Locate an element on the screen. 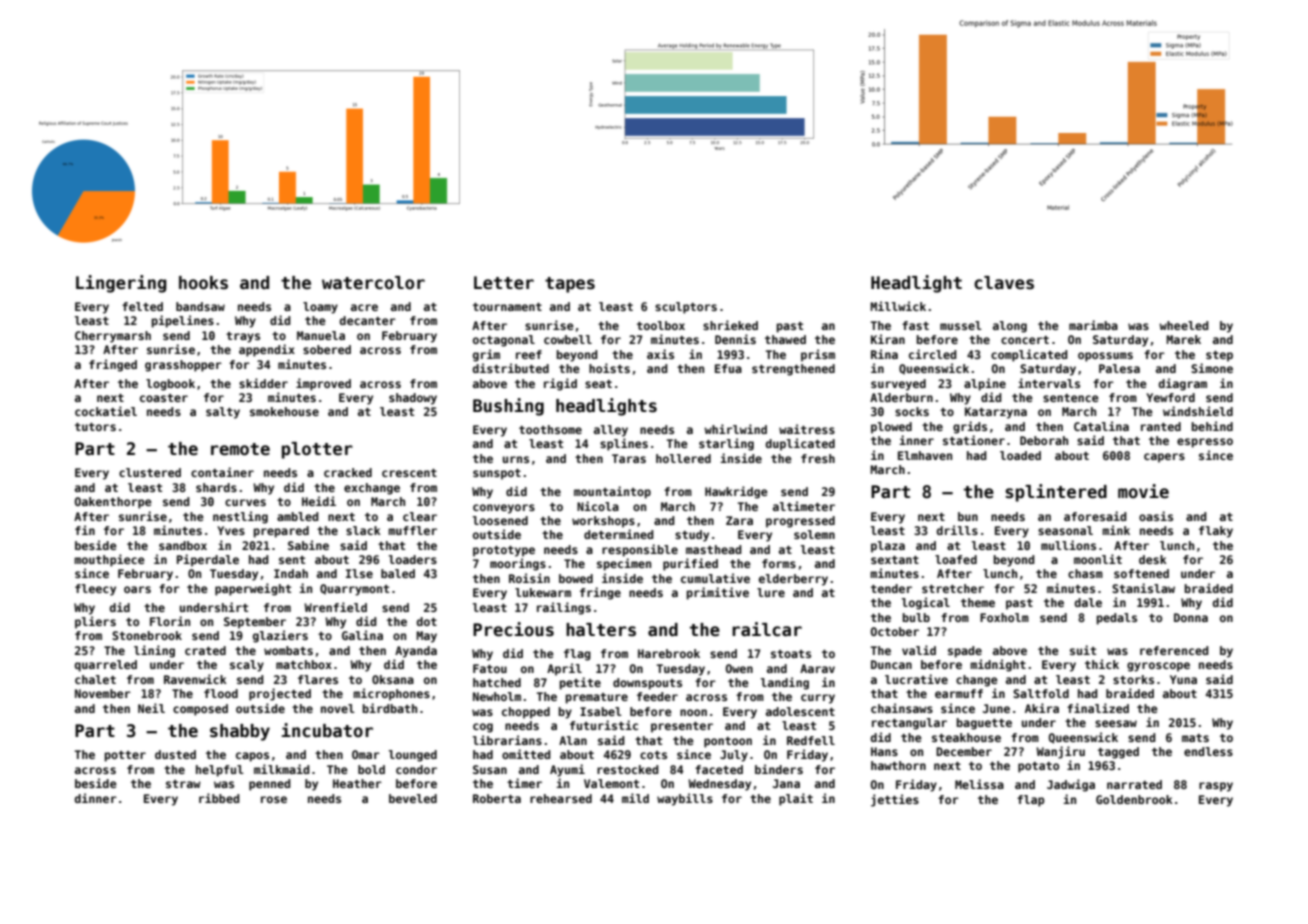 The image size is (1308, 924). Lingering is located at coordinates (121, 284).
